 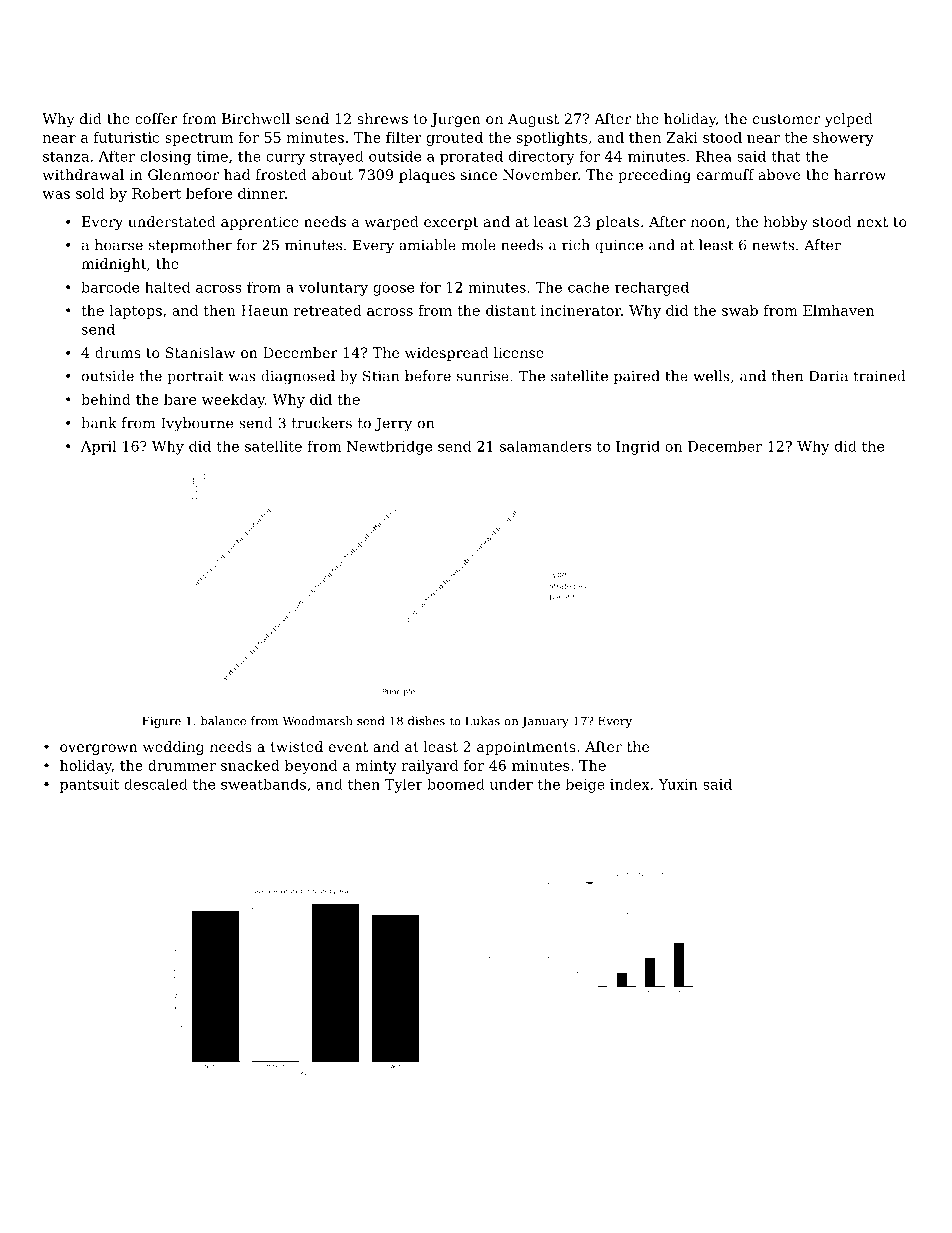 What do you see at coordinates (382, 118) in the image?
I see `shrews` at bounding box center [382, 118].
